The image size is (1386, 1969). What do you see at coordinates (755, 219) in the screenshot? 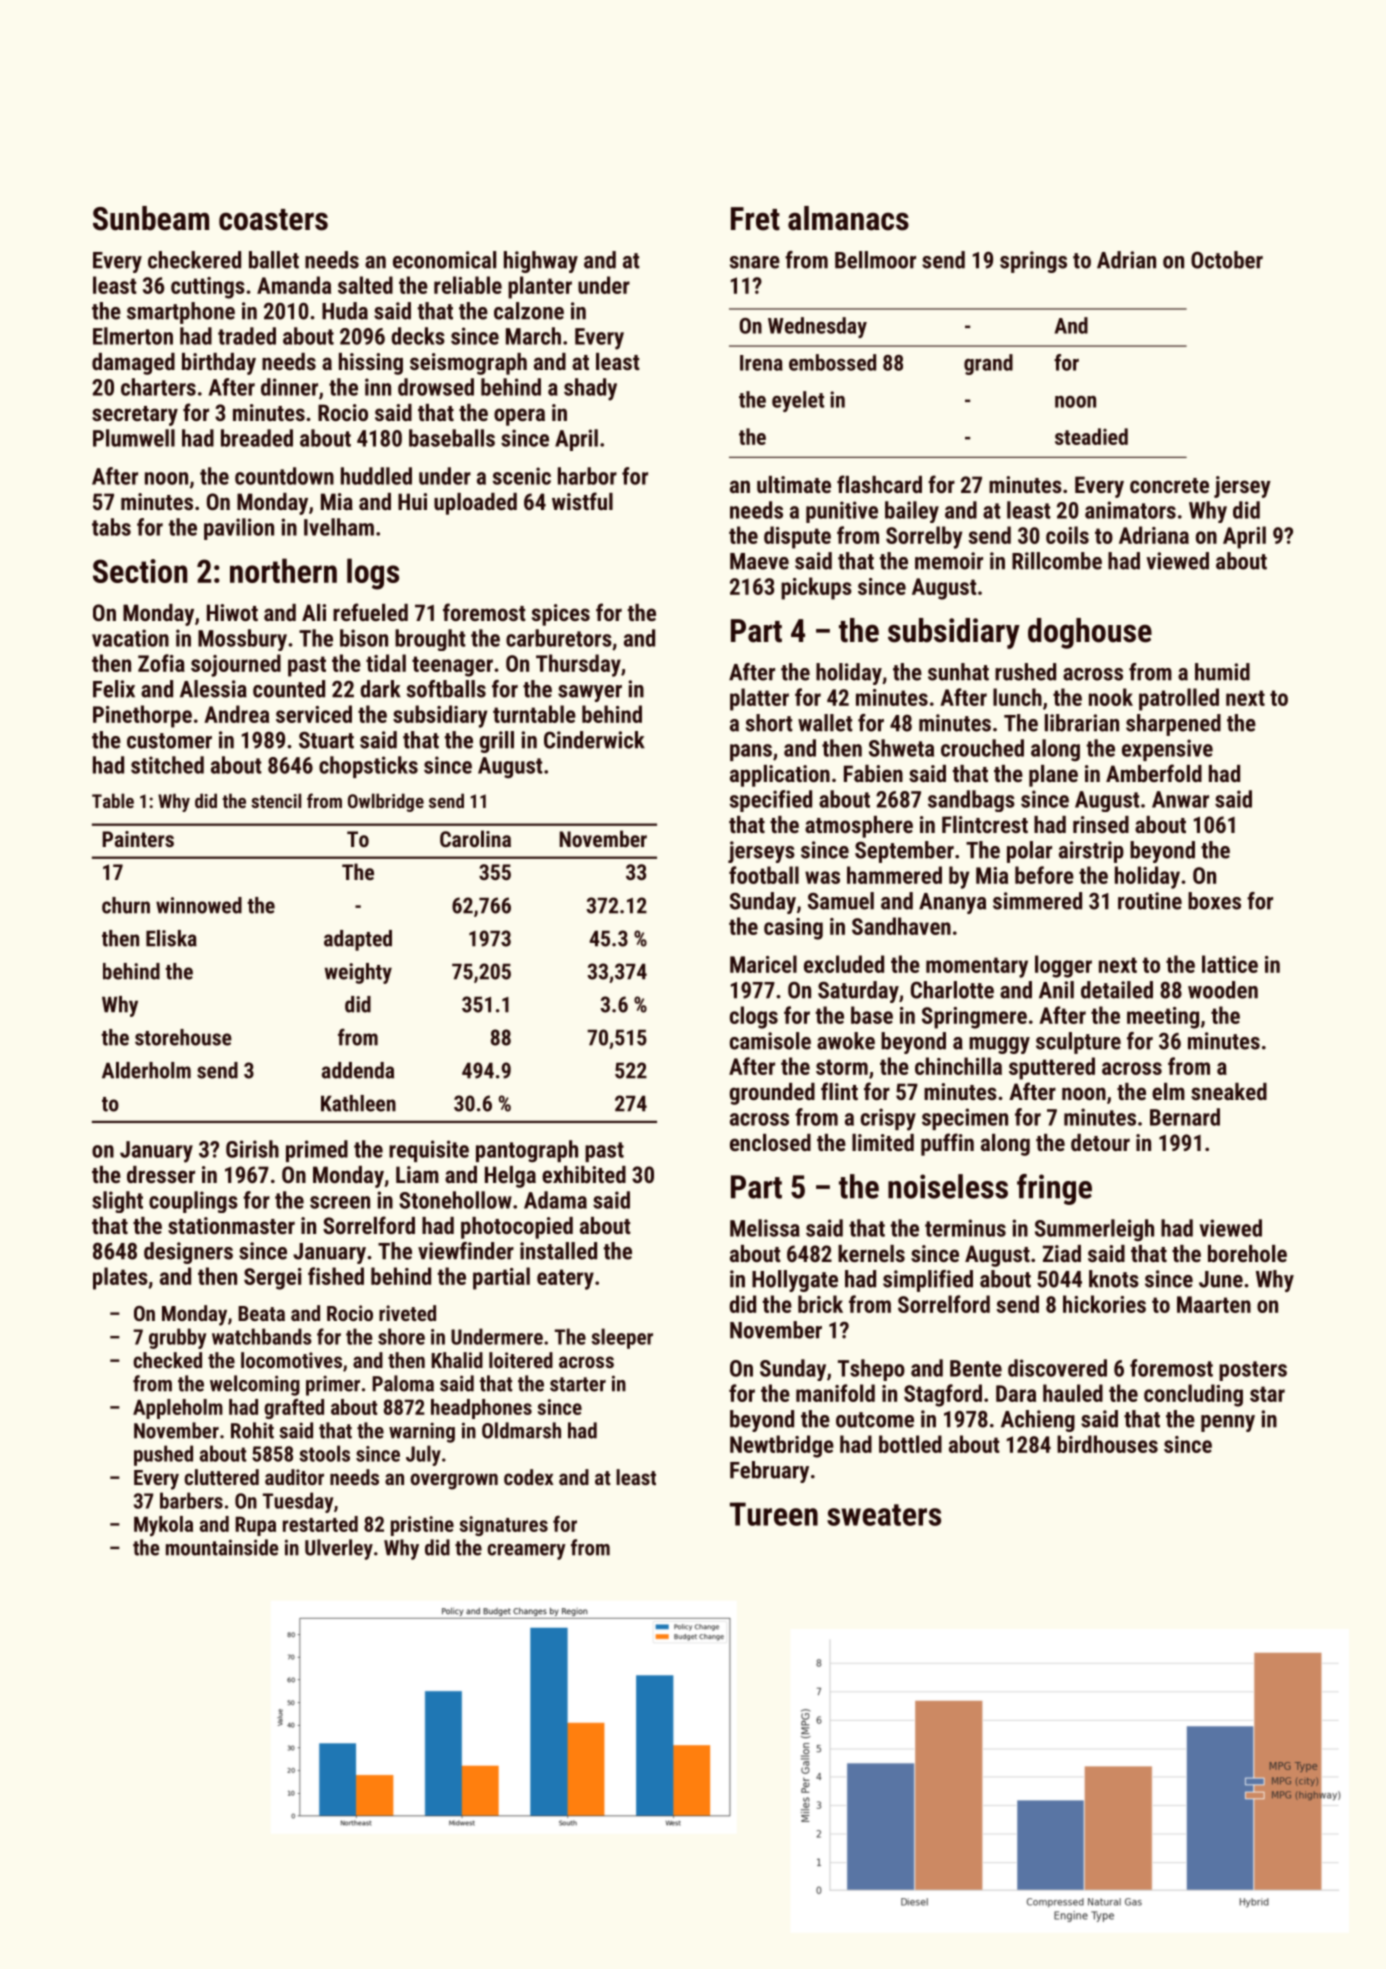
I see `Fret` at bounding box center [755, 219].
